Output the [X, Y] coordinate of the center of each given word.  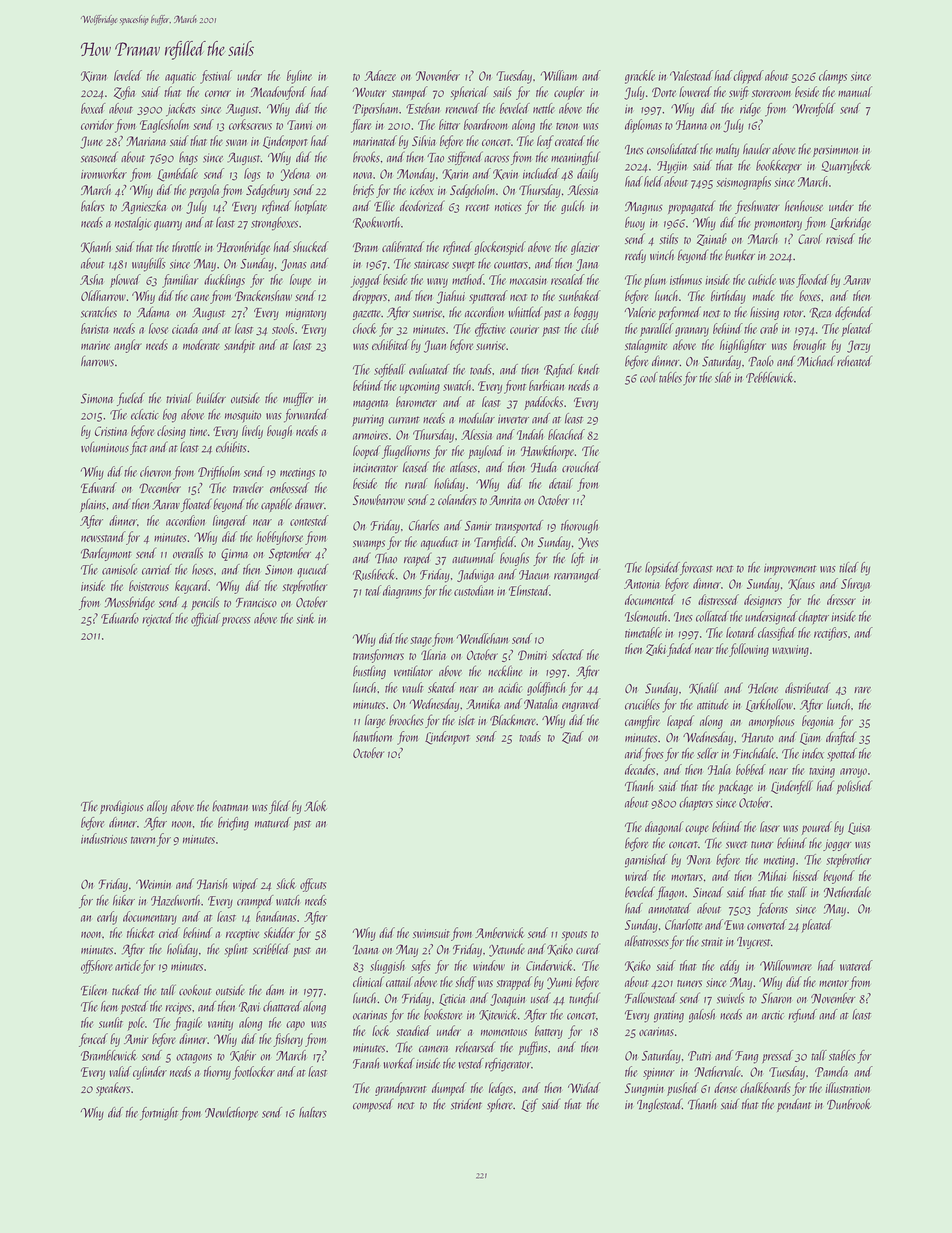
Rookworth [376, 223]
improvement [790, 569]
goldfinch [546, 689]
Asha [91, 279]
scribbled [271, 949]
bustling [369, 672]
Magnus [644, 207]
